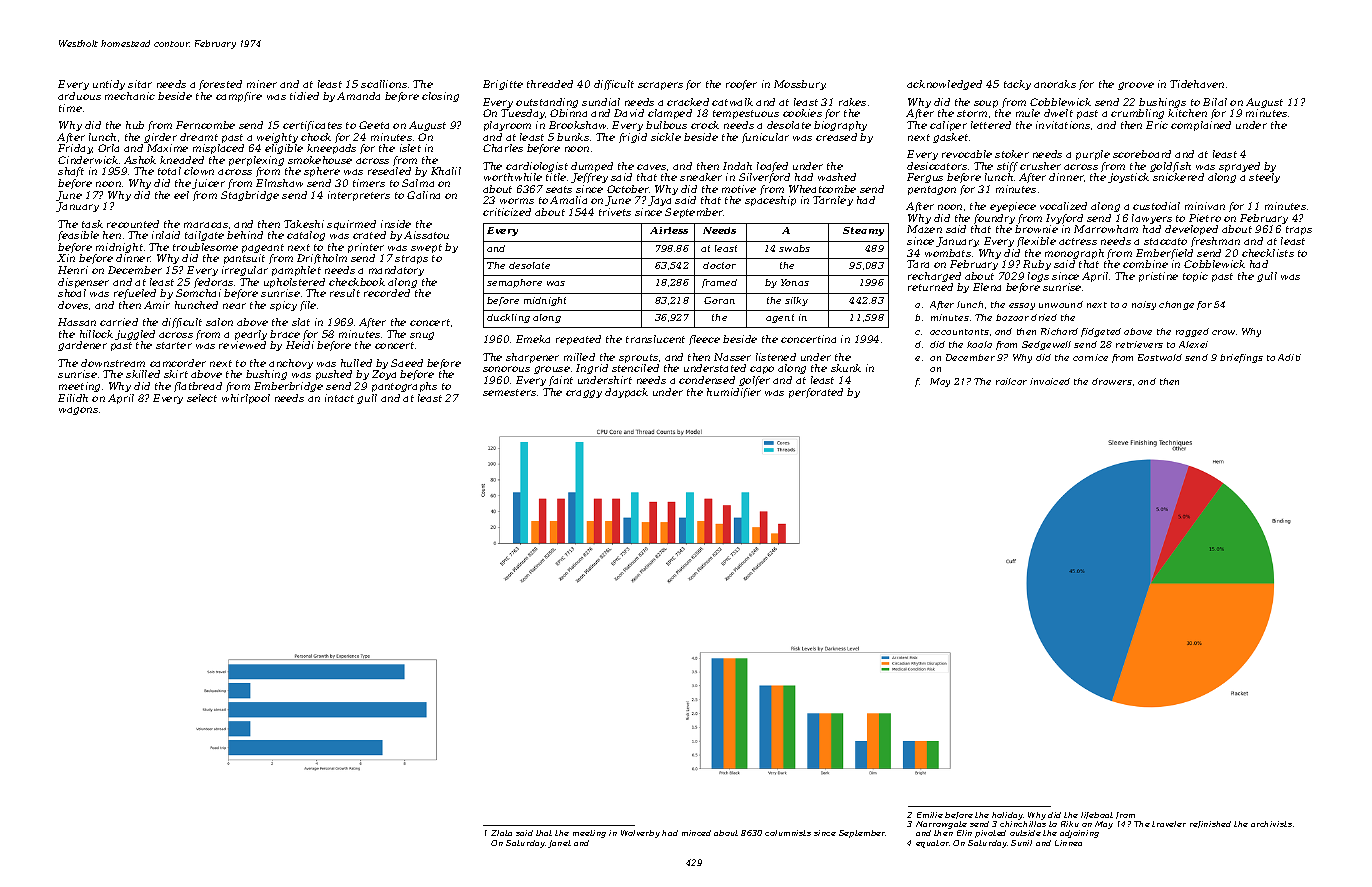 This screenshot has height=887, width=1372. I want to click on craggy, so click(584, 394).
